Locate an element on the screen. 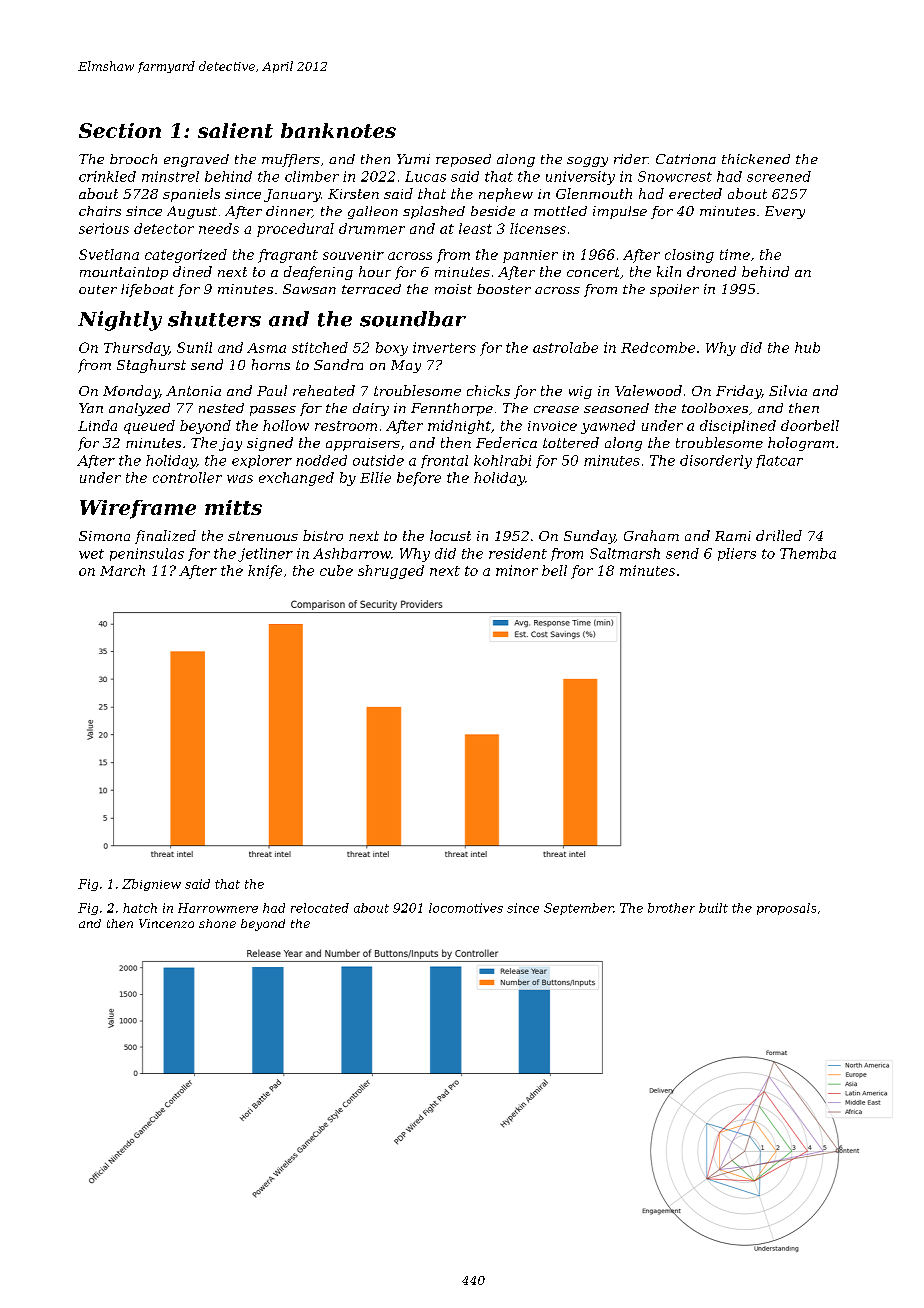 This screenshot has height=1308, width=924. resident is located at coordinates (518, 553).
